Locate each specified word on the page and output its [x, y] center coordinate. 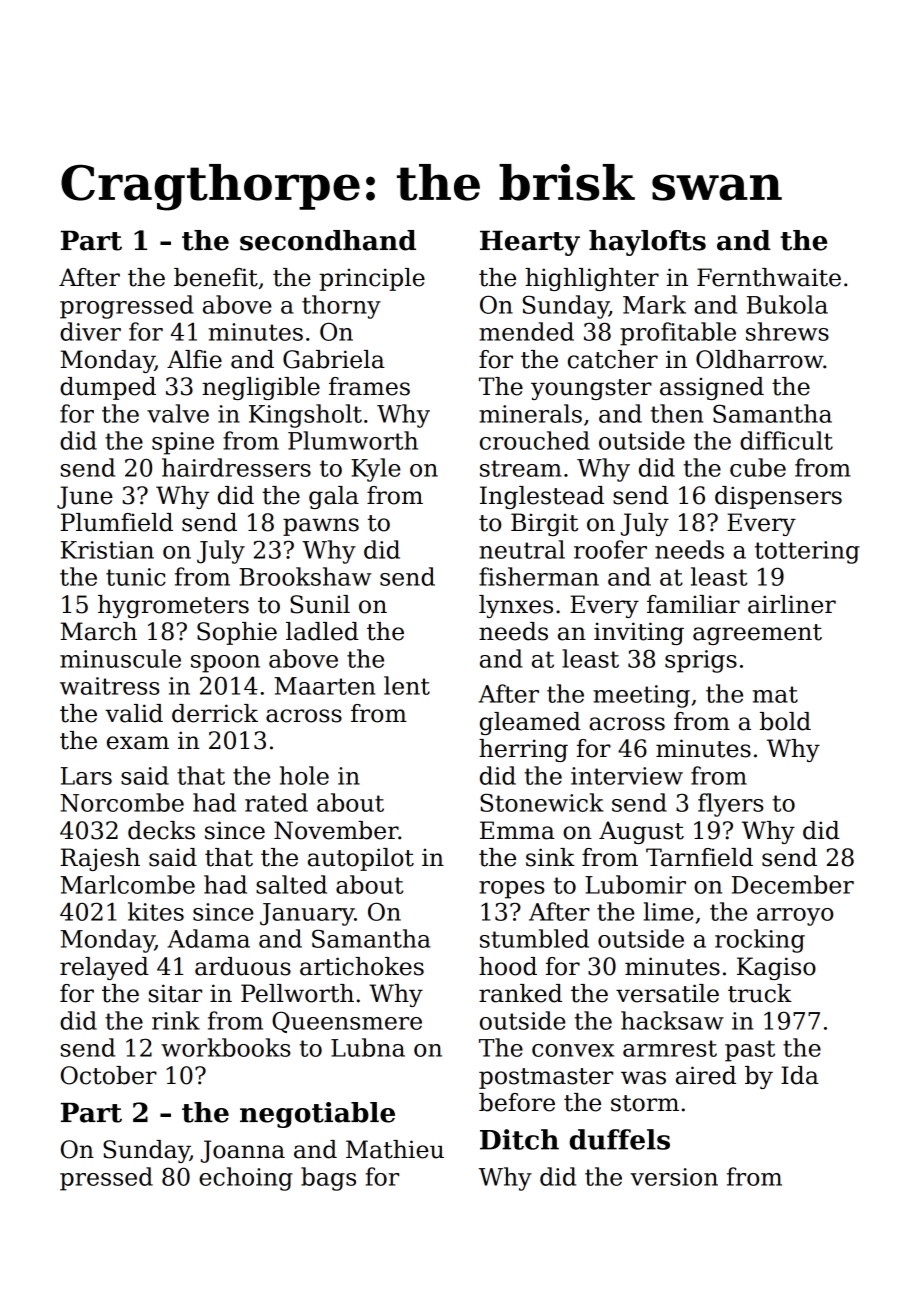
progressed [127, 307]
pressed [106, 1179]
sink [550, 857]
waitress [109, 686]
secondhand [328, 240]
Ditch [519, 1139]
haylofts [647, 243]
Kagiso [776, 968]
